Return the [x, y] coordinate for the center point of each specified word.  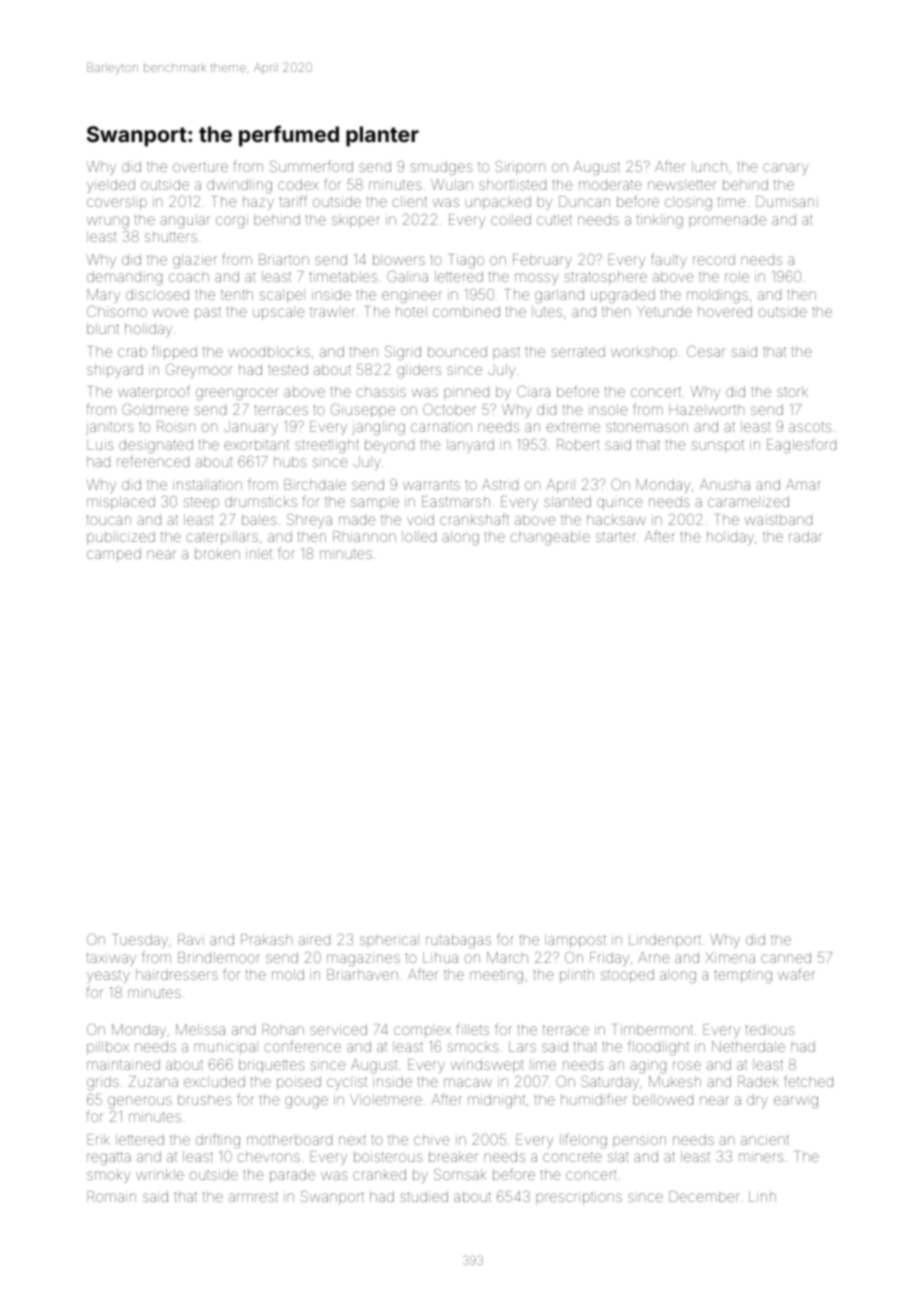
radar [805, 536]
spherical [389, 941]
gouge [306, 1102]
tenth [237, 294]
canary [785, 169]
